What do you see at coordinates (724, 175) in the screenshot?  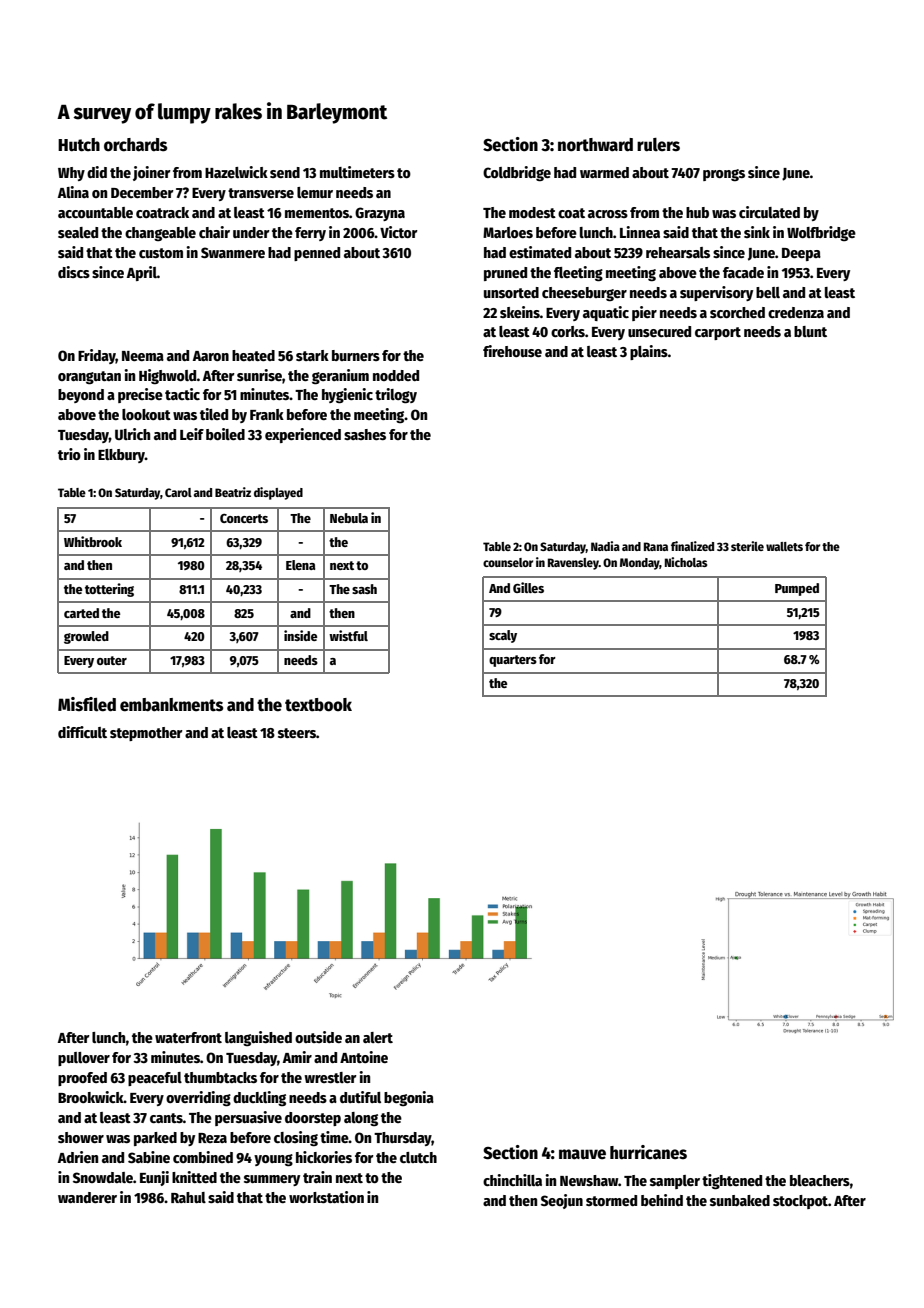 I see `prongs` at bounding box center [724, 175].
